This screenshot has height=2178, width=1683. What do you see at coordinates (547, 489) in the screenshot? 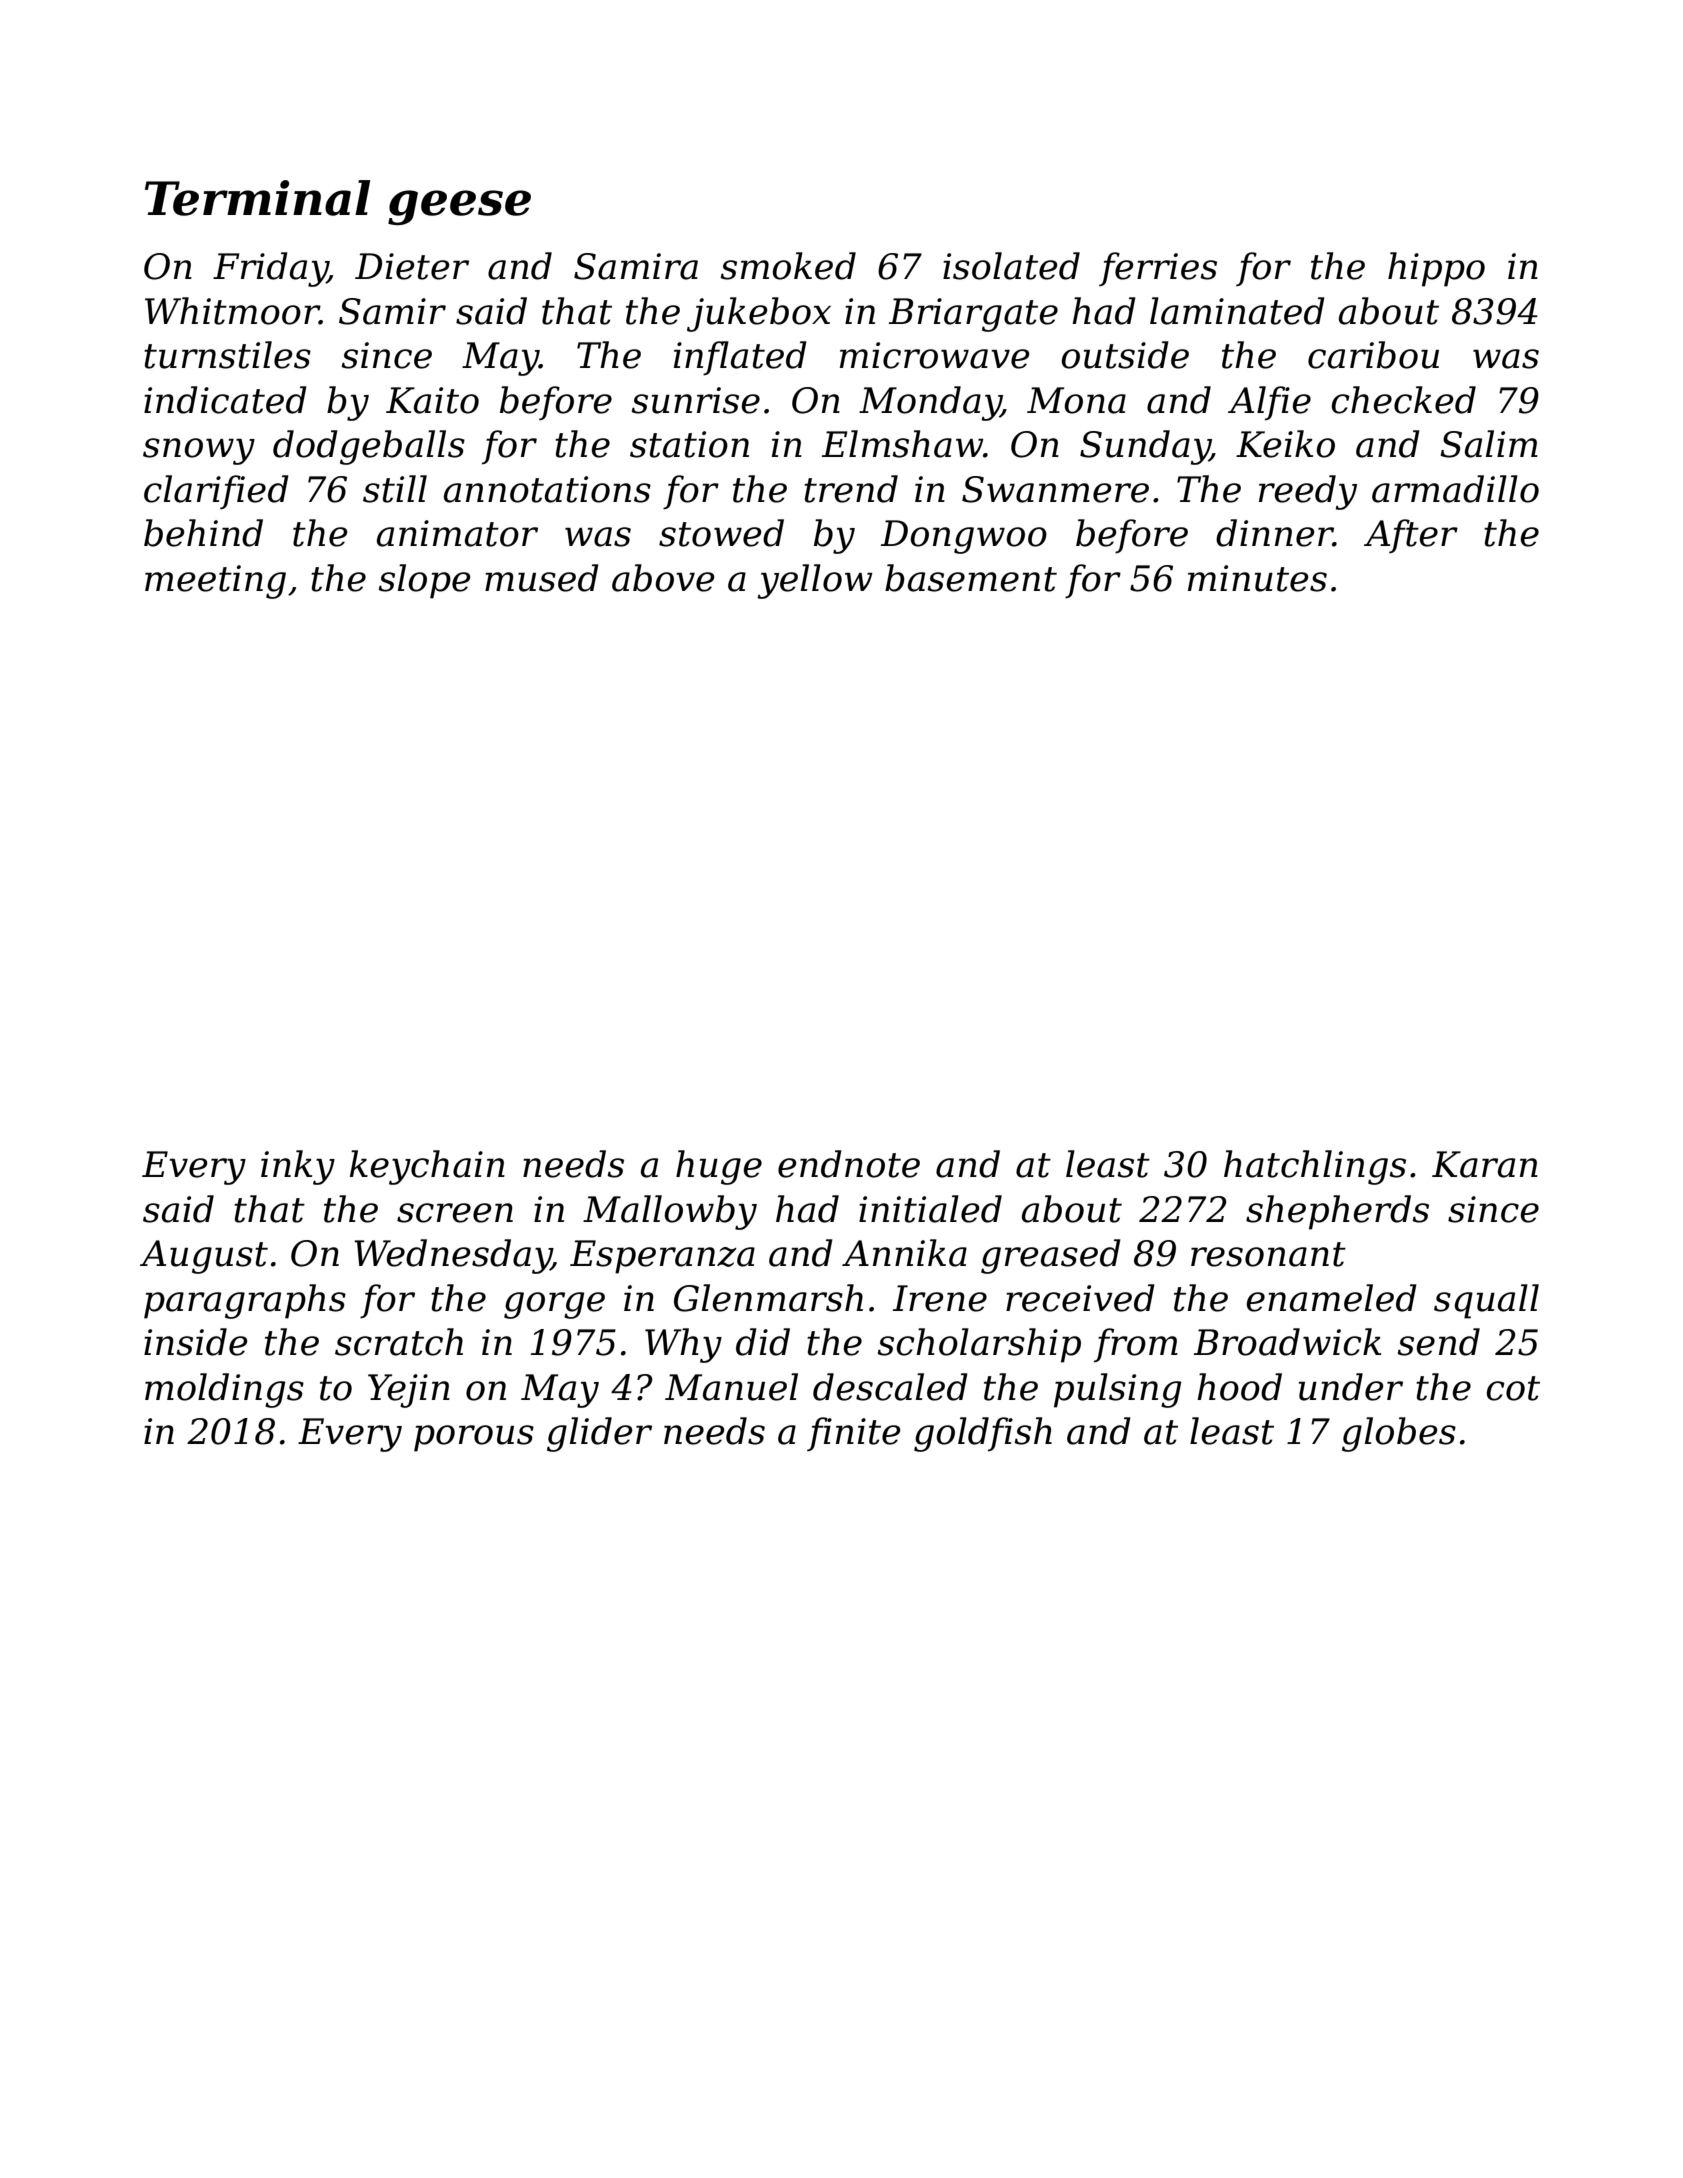
I see `annotations` at bounding box center [547, 489].
